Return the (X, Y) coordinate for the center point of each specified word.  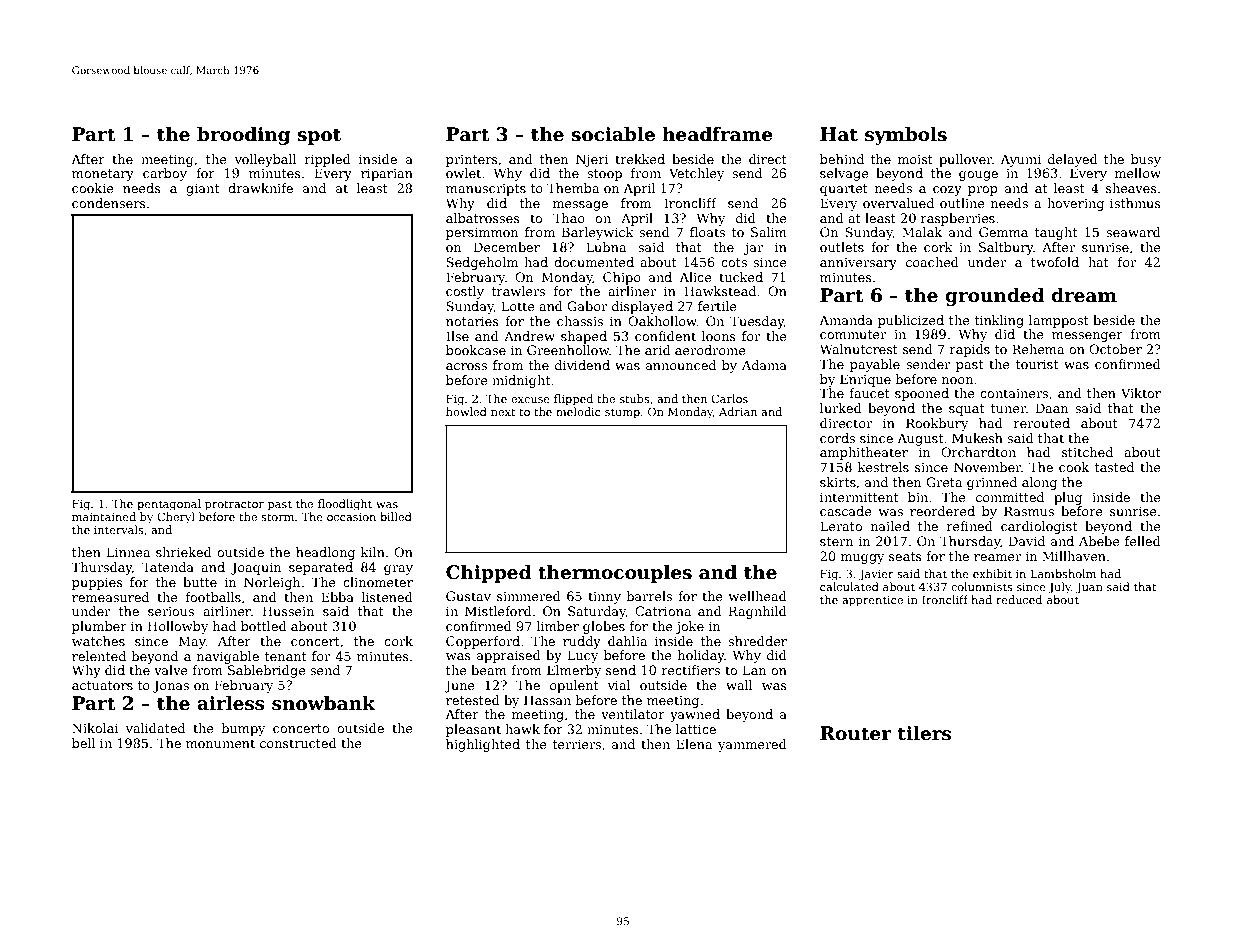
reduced (1019, 599)
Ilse (457, 336)
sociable (613, 134)
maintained (104, 516)
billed (396, 516)
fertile (717, 306)
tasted (1114, 467)
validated (155, 728)
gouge (978, 176)
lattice (696, 729)
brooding (243, 136)
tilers (924, 733)
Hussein (288, 611)
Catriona (663, 611)
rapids (970, 350)
